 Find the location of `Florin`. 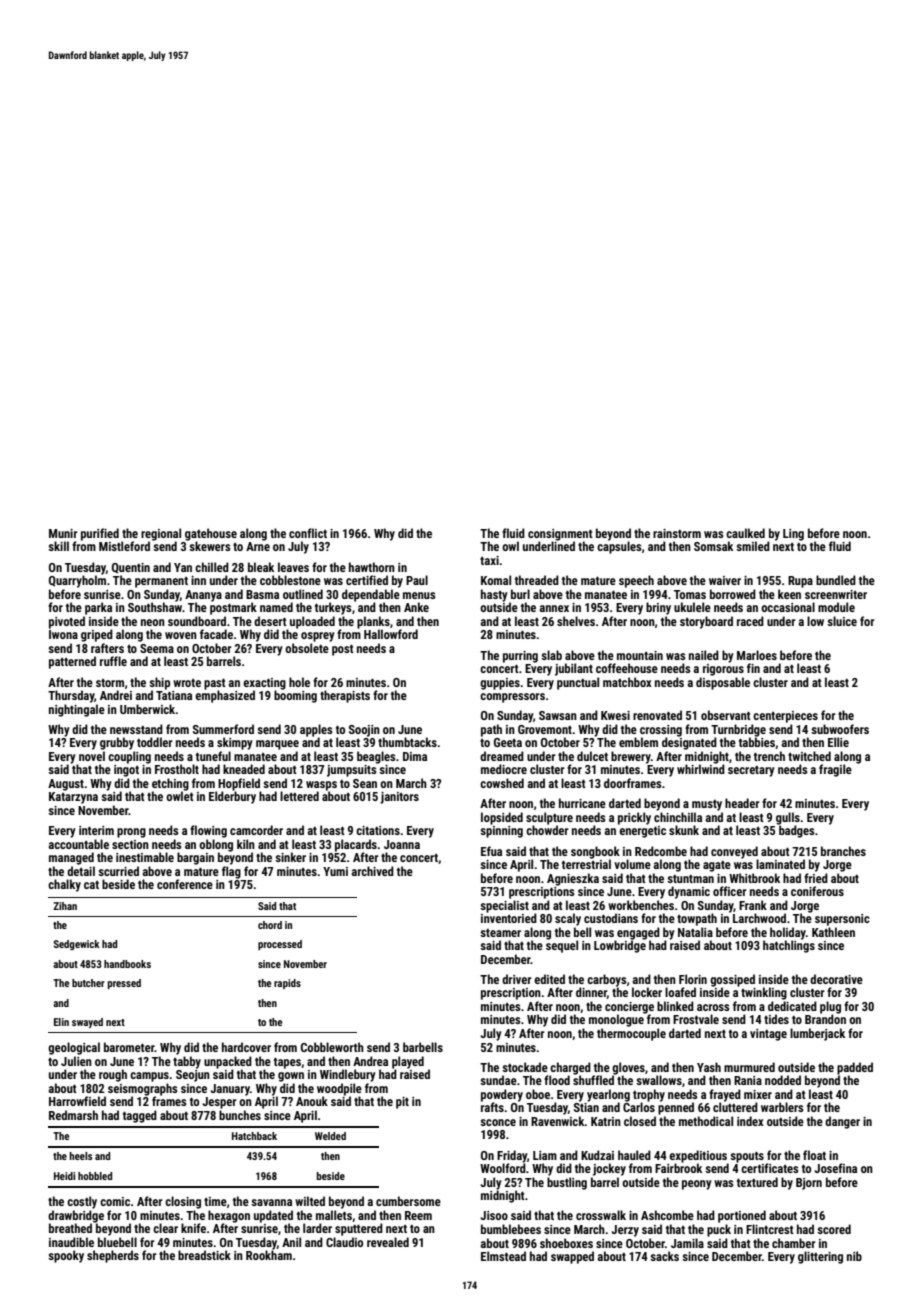

Florin is located at coordinates (693, 979).
